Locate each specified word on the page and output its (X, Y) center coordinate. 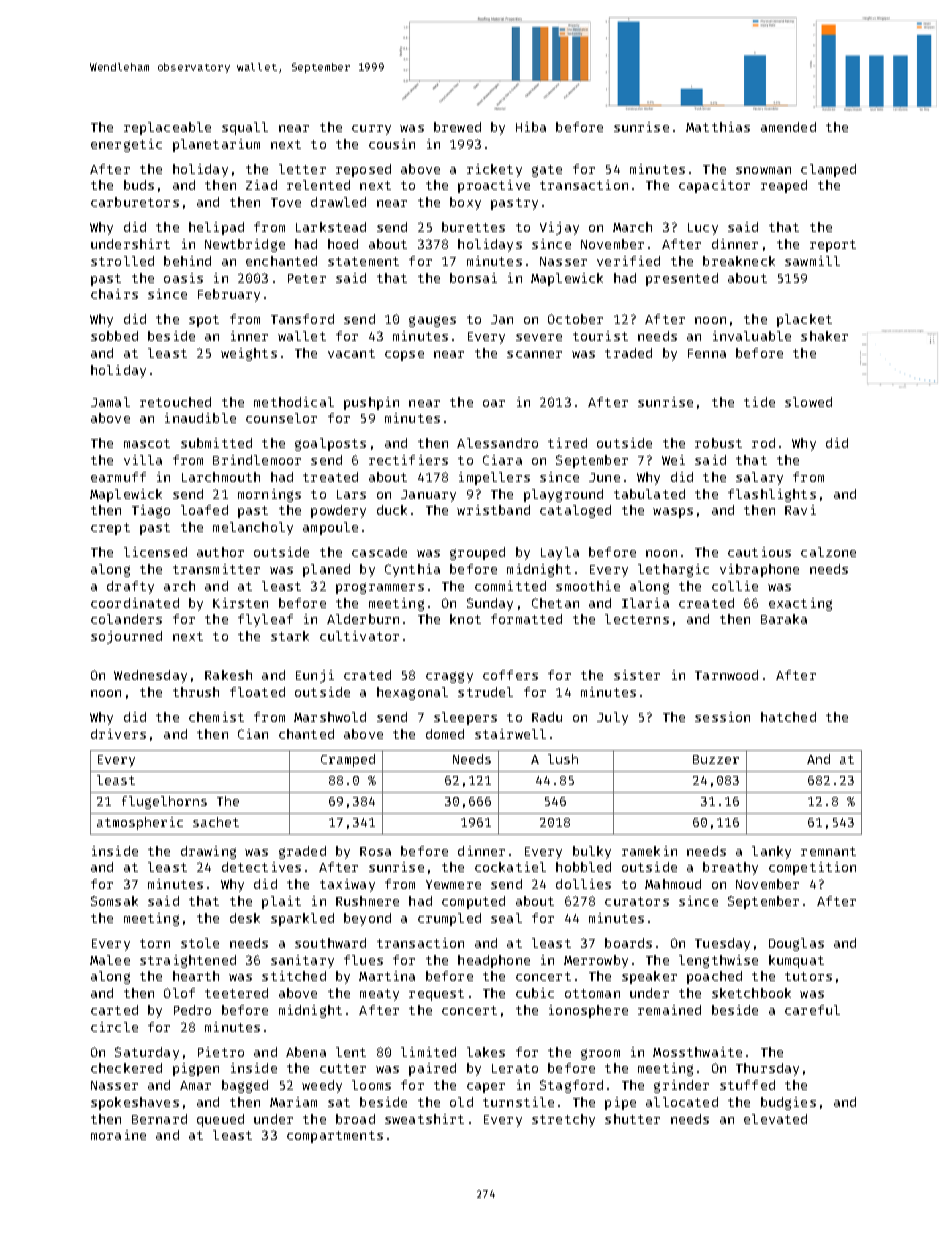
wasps (673, 513)
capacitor (714, 186)
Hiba (531, 127)
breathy (730, 868)
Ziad (261, 185)
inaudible (200, 418)
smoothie (588, 586)
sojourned (126, 637)
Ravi (800, 510)
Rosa (375, 851)
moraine (118, 1135)
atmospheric (140, 823)
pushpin (371, 403)
